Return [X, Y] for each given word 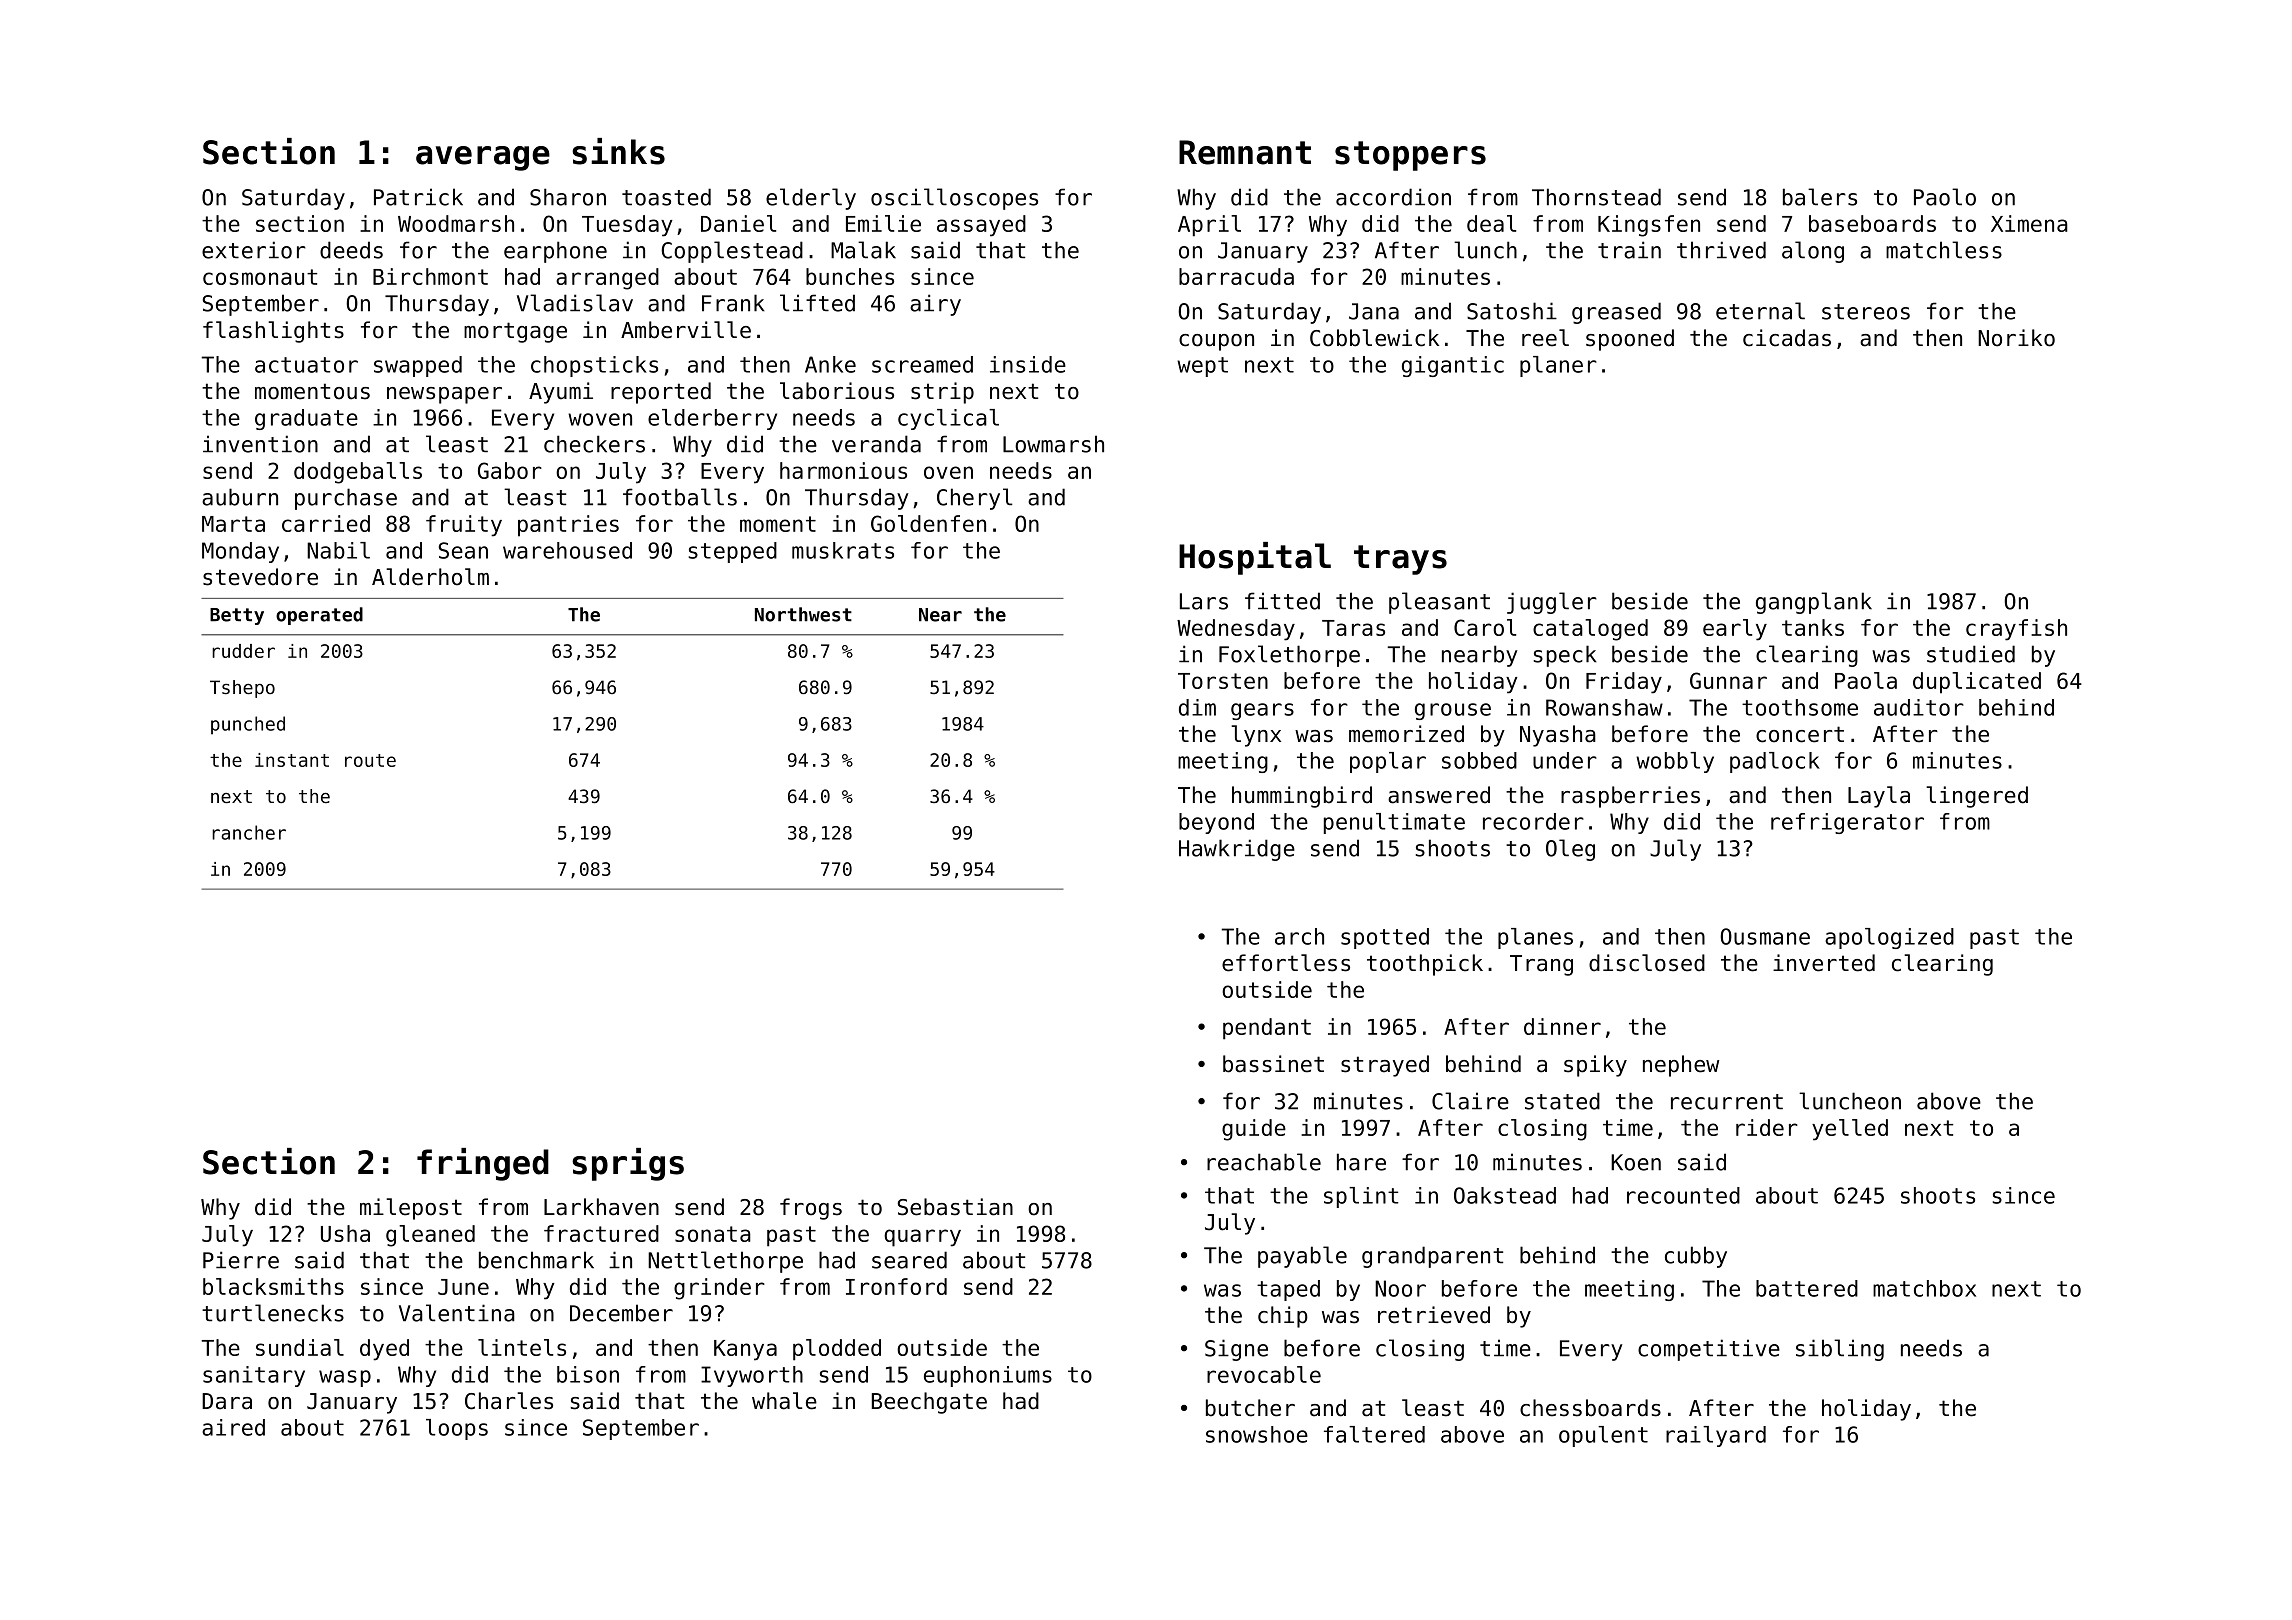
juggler [1552, 603]
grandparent [1432, 1257]
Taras [1353, 628]
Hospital [1255, 558]
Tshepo [242, 689]
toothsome [1800, 707]
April [1209, 226]
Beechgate [929, 1403]
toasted [666, 197]
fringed [483, 1164]
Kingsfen [1649, 226]
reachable [1264, 1162]
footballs [680, 497]
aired [233, 1427]
